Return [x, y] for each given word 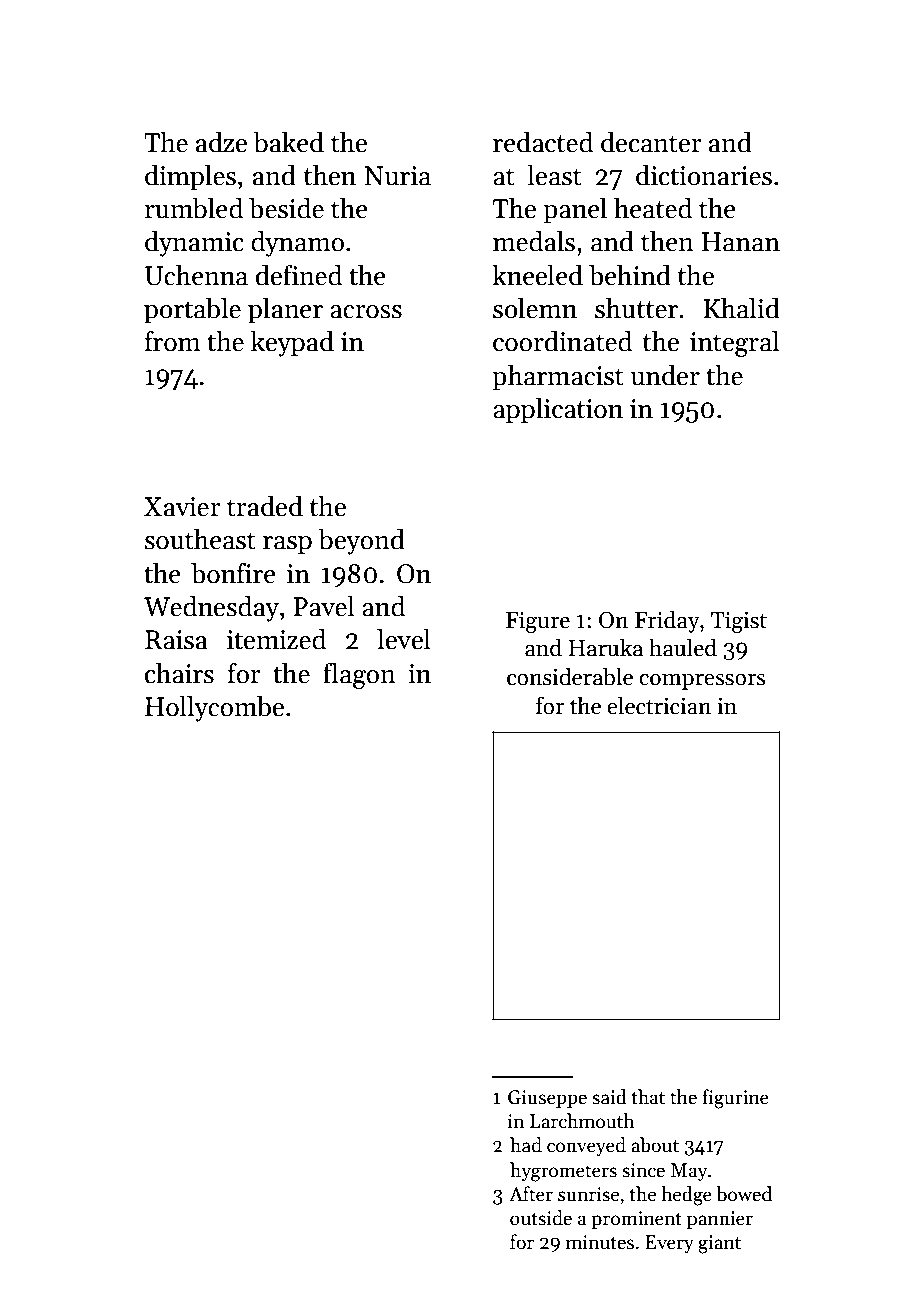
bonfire [233, 573]
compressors [702, 682]
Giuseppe [547, 1099]
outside [541, 1218]
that [648, 1097]
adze [221, 142]
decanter [651, 142]
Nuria [398, 176]
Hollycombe [214, 708]
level [404, 639]
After [531, 1194]
